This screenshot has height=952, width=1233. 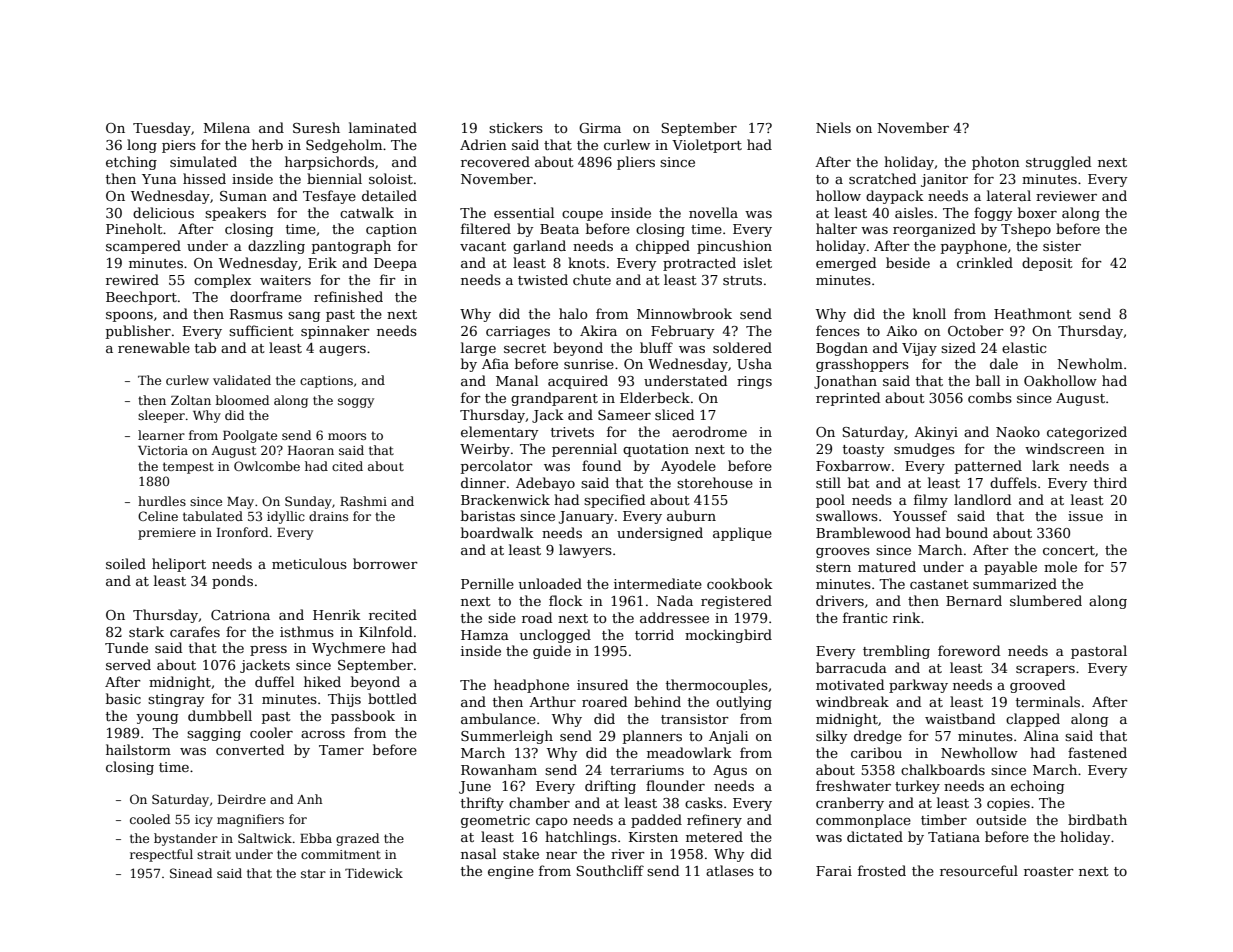 I want to click on Sinead, so click(x=191, y=873).
